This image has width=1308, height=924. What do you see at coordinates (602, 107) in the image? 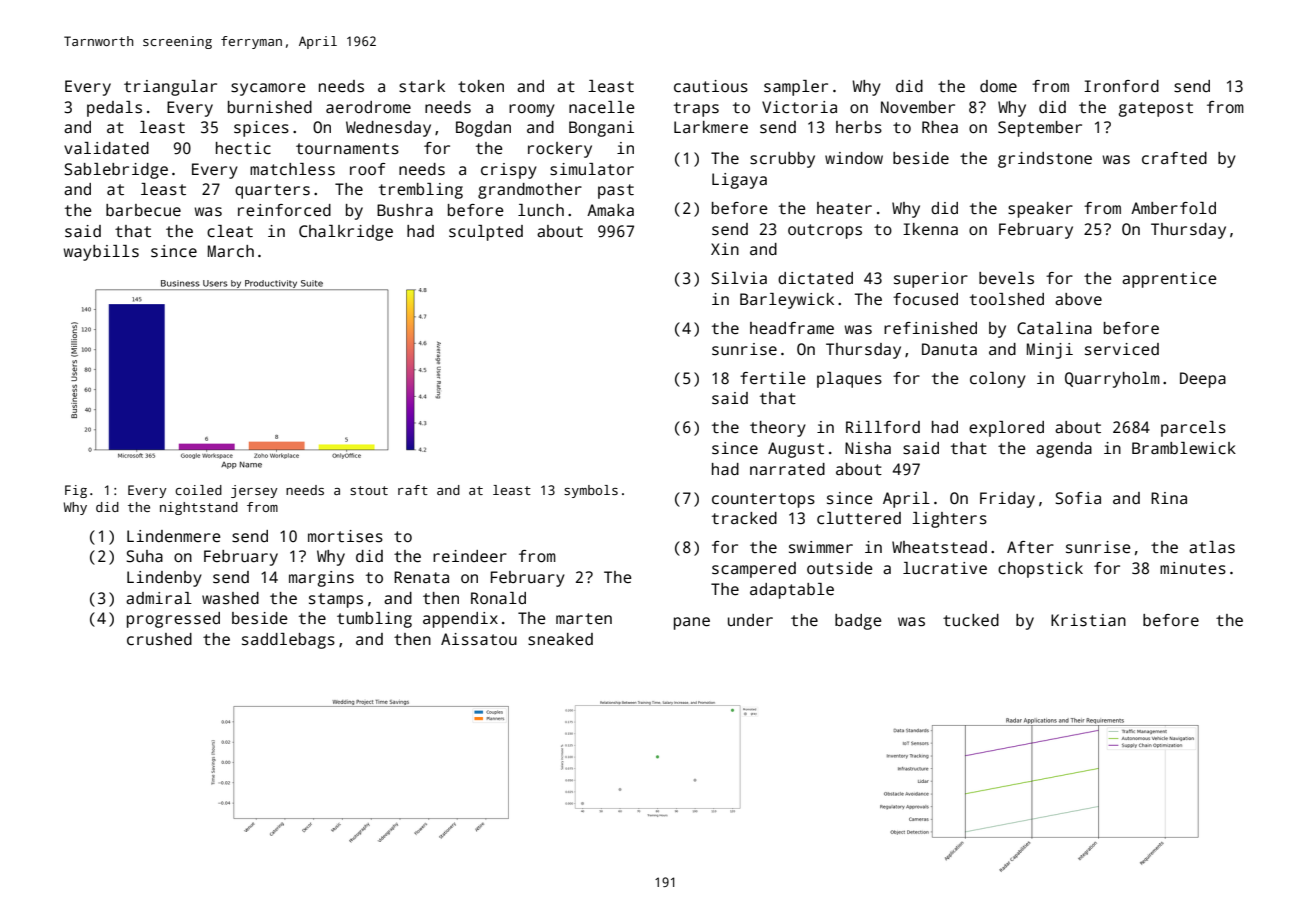
I see `nacelle` at bounding box center [602, 107].
